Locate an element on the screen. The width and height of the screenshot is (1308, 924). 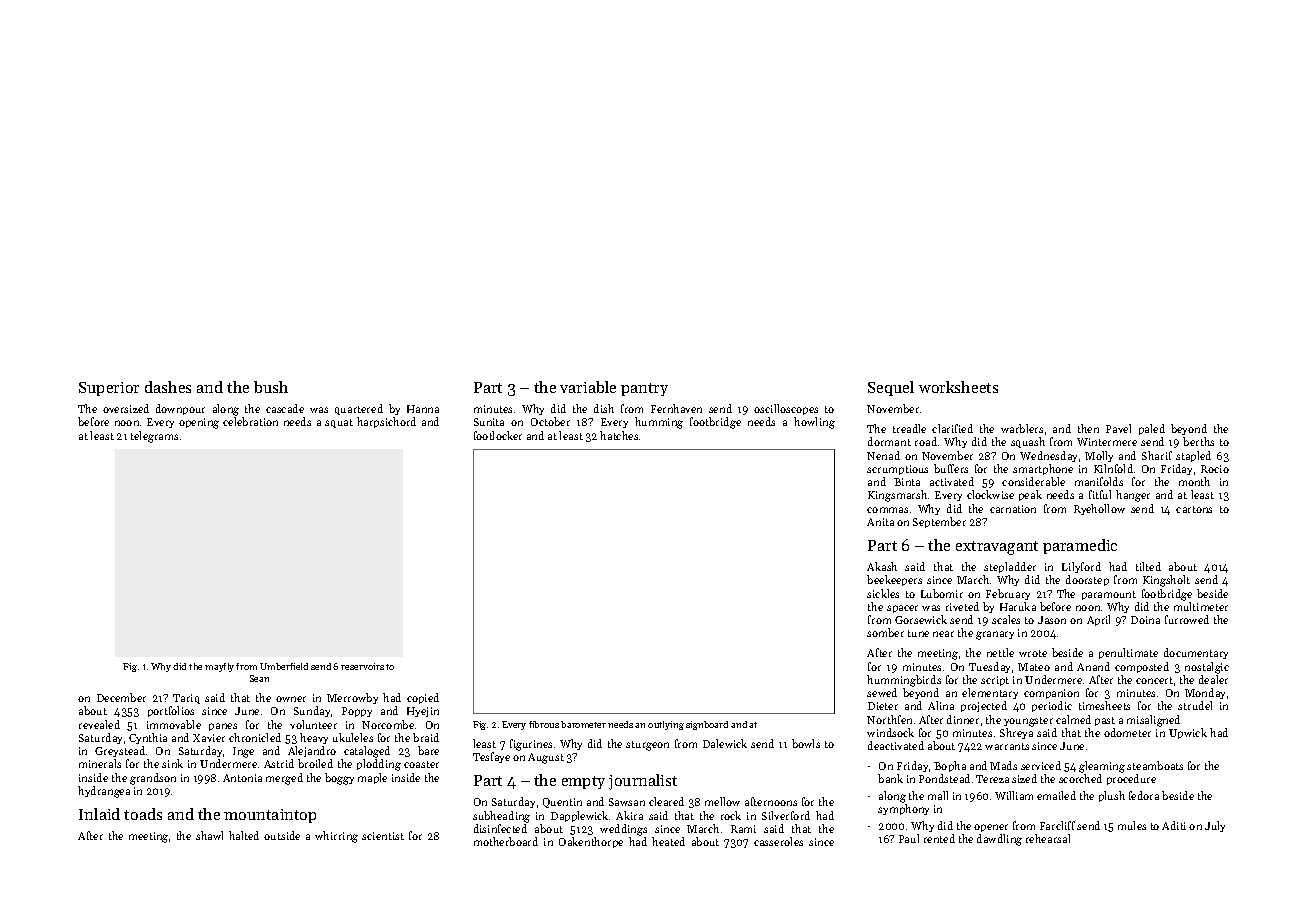
Sequel is located at coordinates (891, 388).
